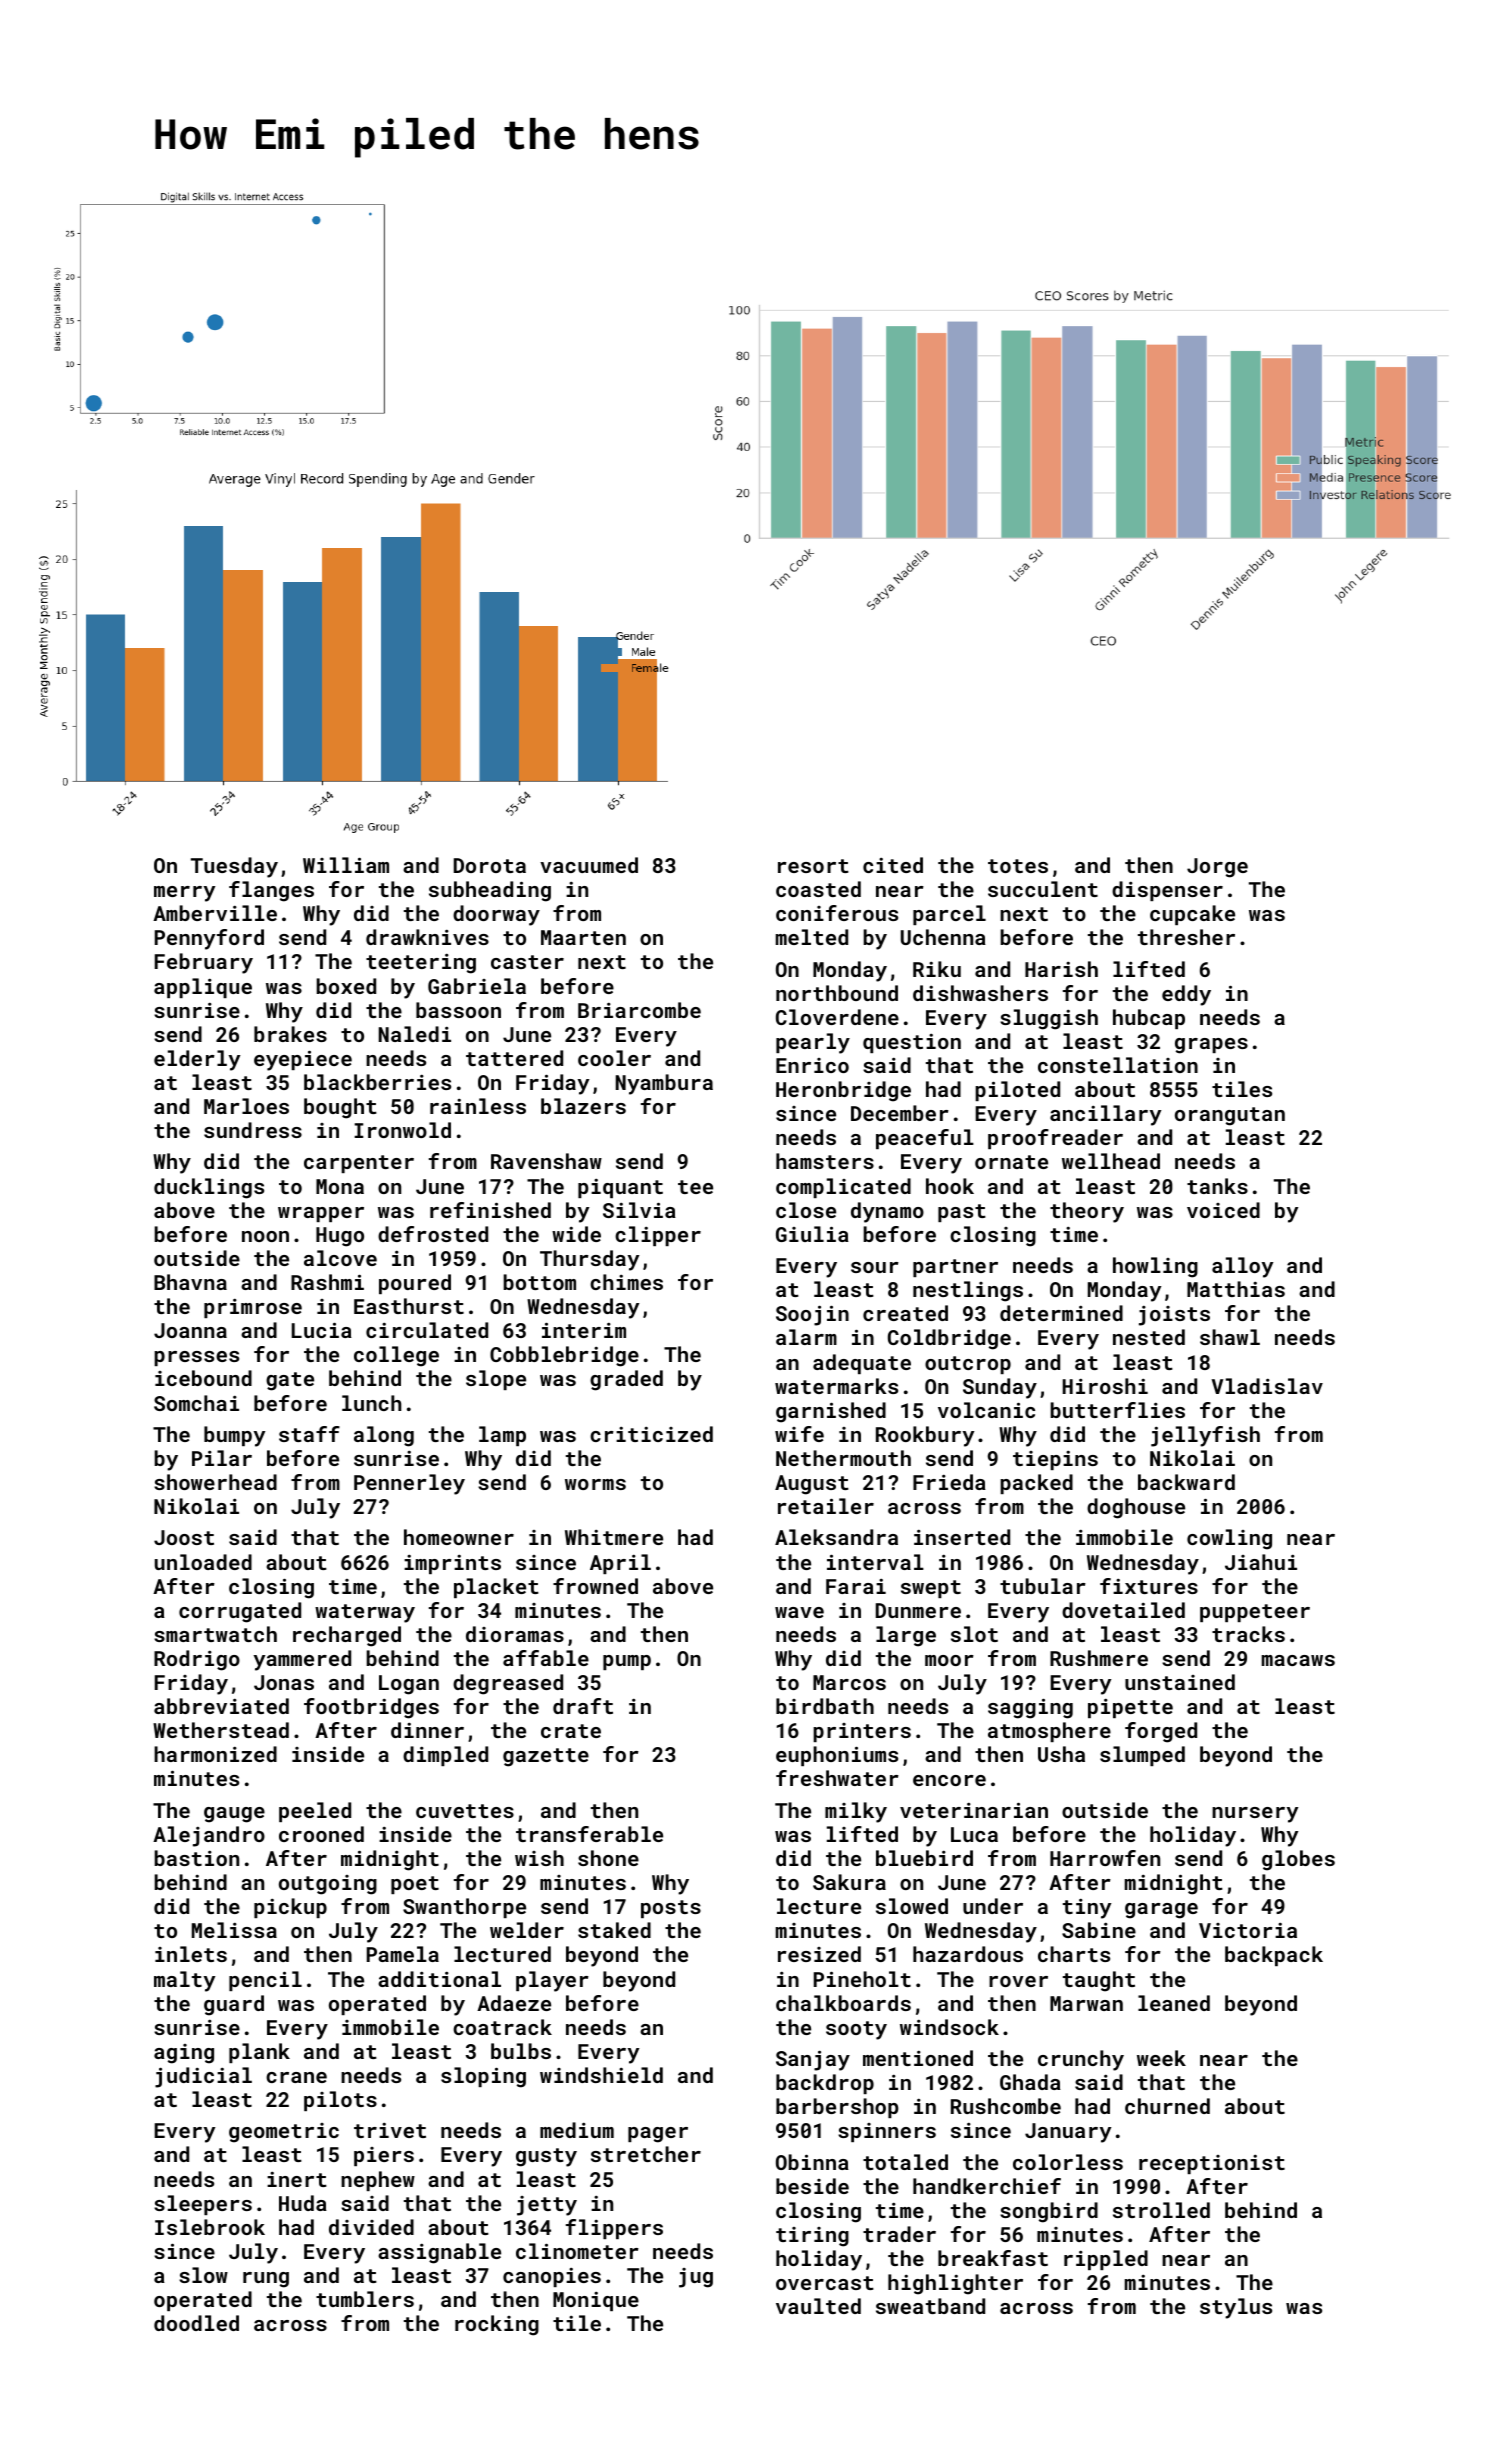 The height and width of the image is (2464, 1496). What do you see at coordinates (346, 865) in the image?
I see `William` at bounding box center [346, 865].
